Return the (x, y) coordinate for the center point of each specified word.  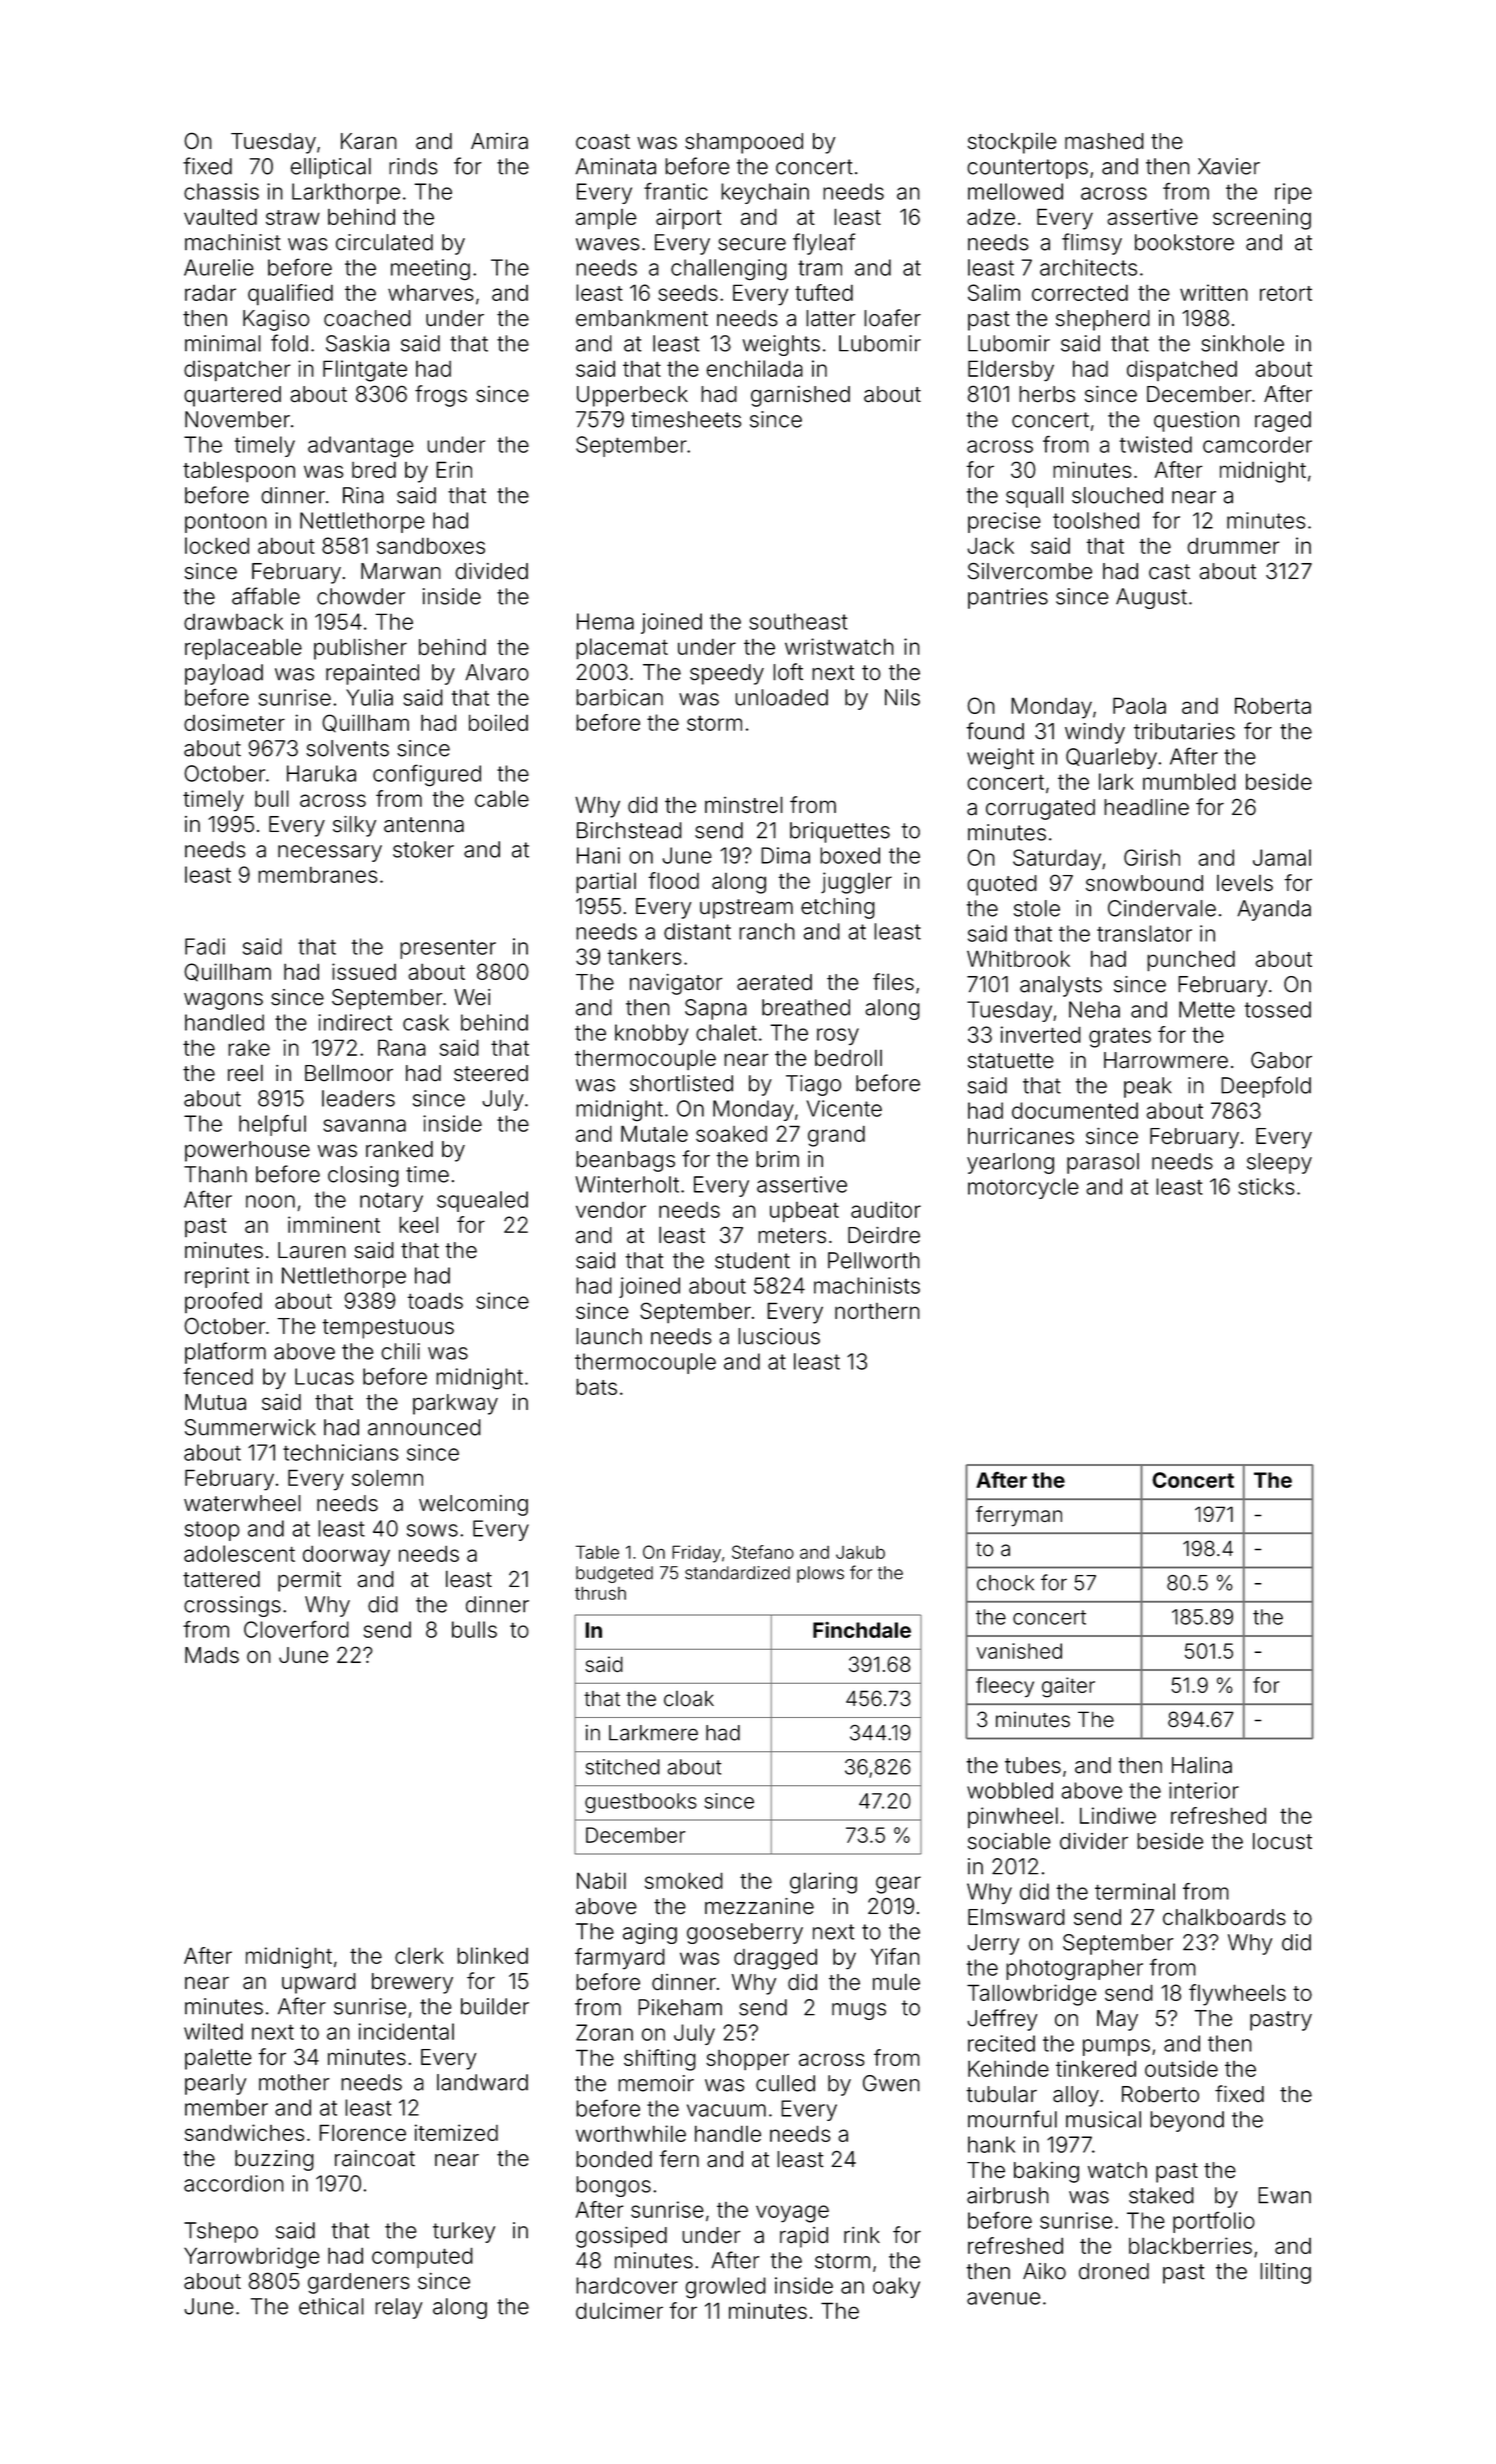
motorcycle (1023, 1188)
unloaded (781, 697)
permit (309, 1581)
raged (1283, 421)
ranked (399, 1149)
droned (1114, 2271)
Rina (363, 495)
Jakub (860, 1552)
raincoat (375, 2158)
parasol (1103, 1163)
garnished (800, 396)
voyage (792, 2214)
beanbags (625, 1161)
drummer (1233, 545)
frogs (441, 396)
